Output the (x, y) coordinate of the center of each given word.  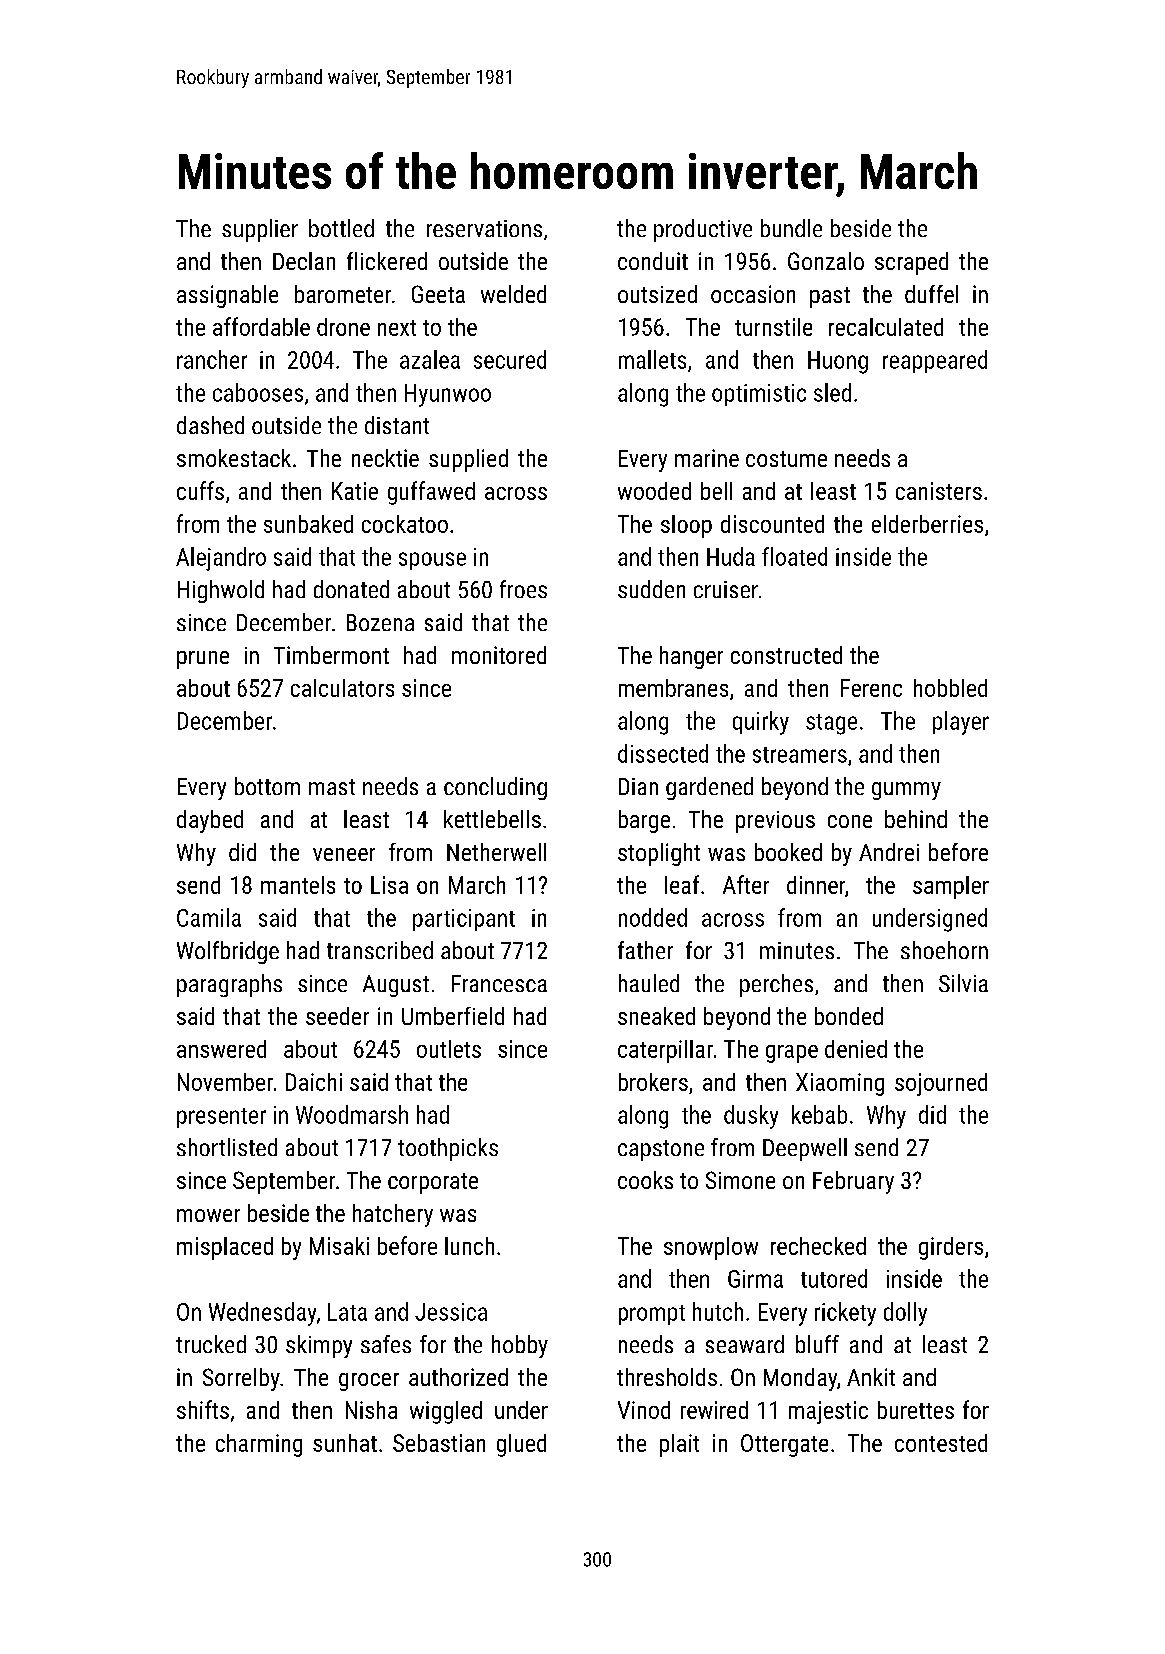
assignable (227, 296)
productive (703, 230)
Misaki (339, 1246)
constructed (786, 655)
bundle (791, 228)
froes (523, 589)
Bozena (380, 622)
